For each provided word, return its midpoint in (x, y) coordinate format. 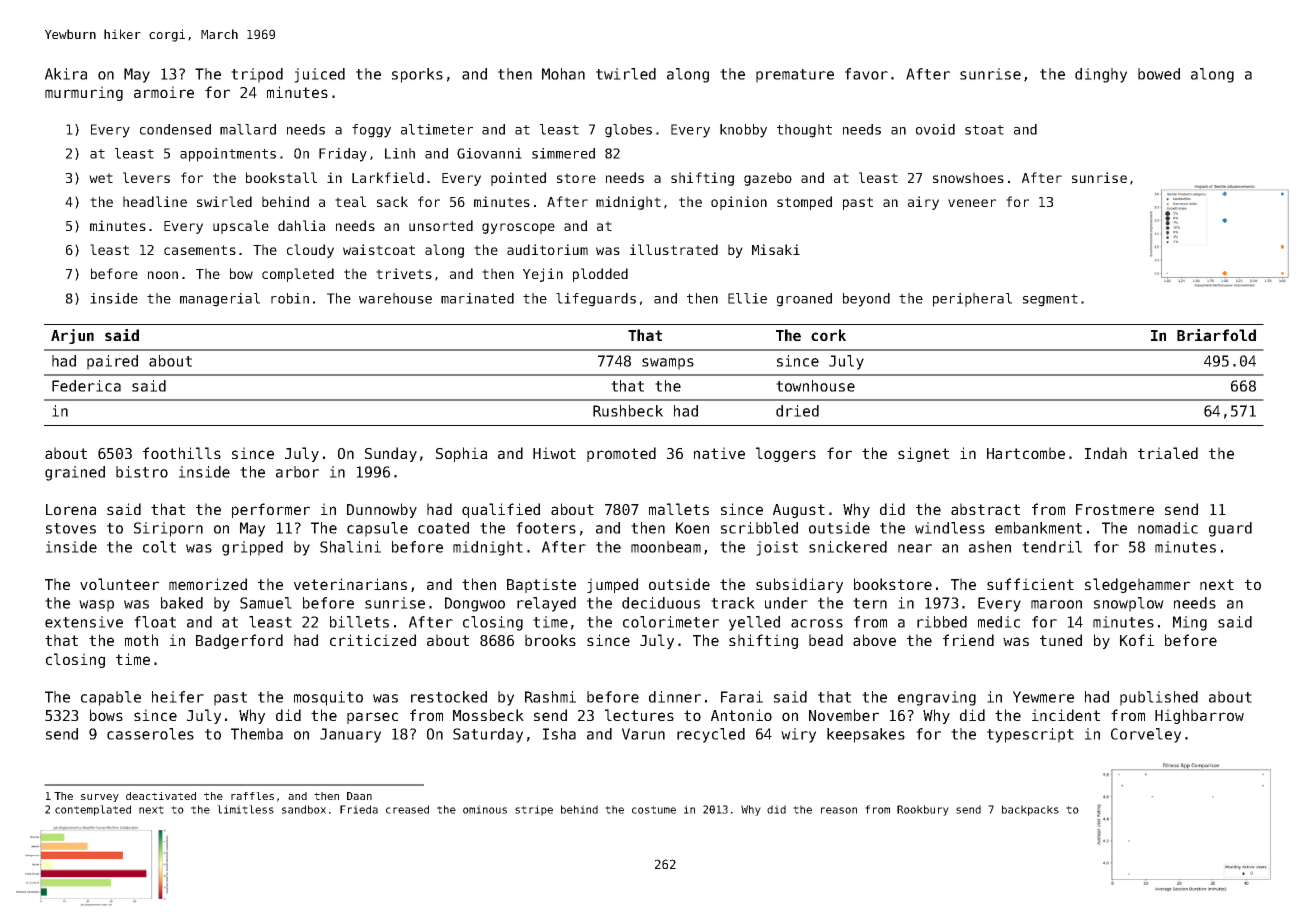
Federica (86, 386)
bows (106, 715)
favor (866, 74)
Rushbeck (628, 411)
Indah (1106, 453)
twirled (626, 74)
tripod (257, 75)
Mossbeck (488, 715)
